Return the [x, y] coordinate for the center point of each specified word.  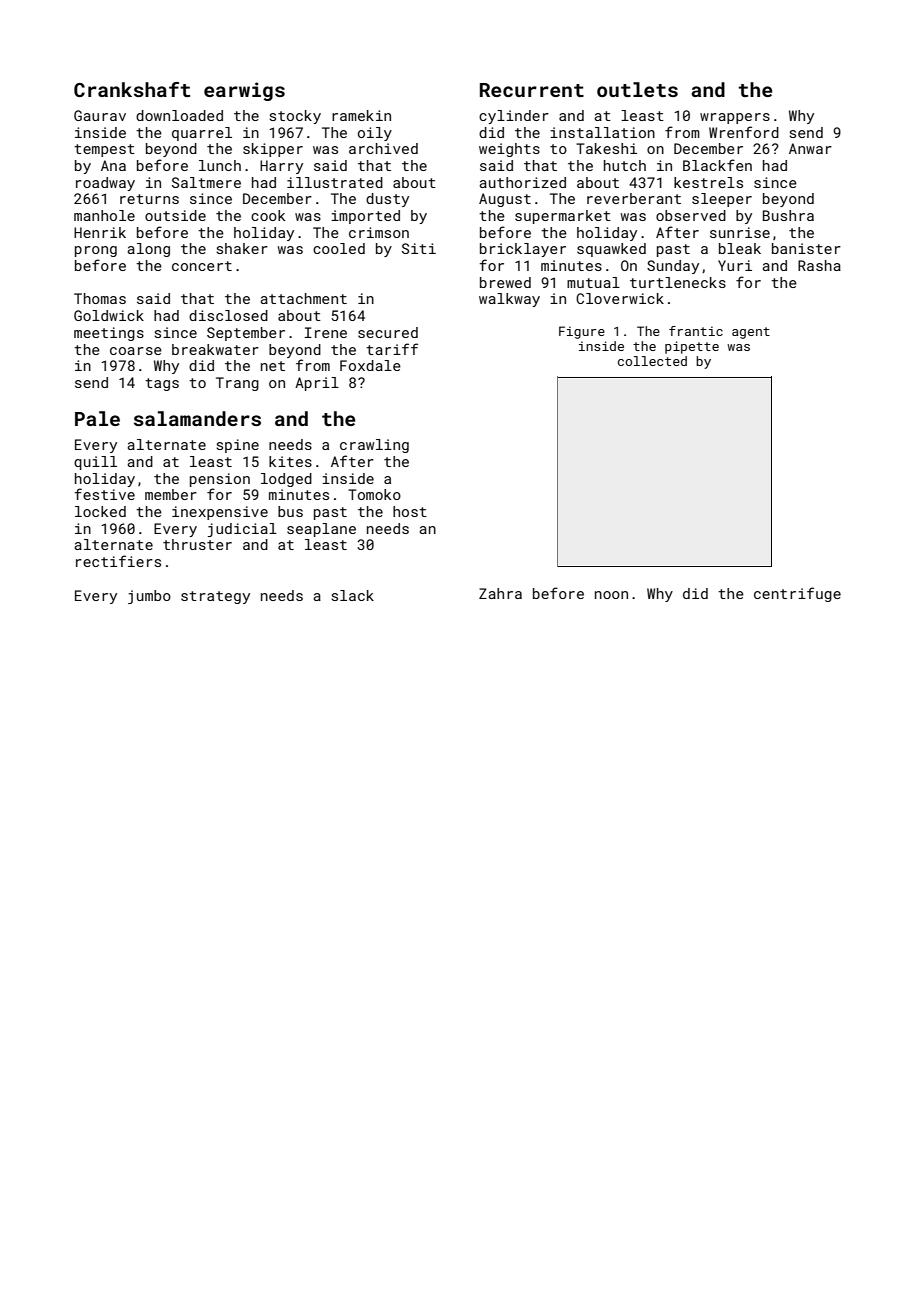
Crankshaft [132, 89]
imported [365, 217]
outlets [637, 89]
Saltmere [206, 182]
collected [652, 361]
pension [220, 480]
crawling [374, 446]
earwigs [244, 91]
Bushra [788, 215]
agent [751, 333]
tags [162, 384]
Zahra [500, 593]
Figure [582, 332]
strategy [215, 597]
